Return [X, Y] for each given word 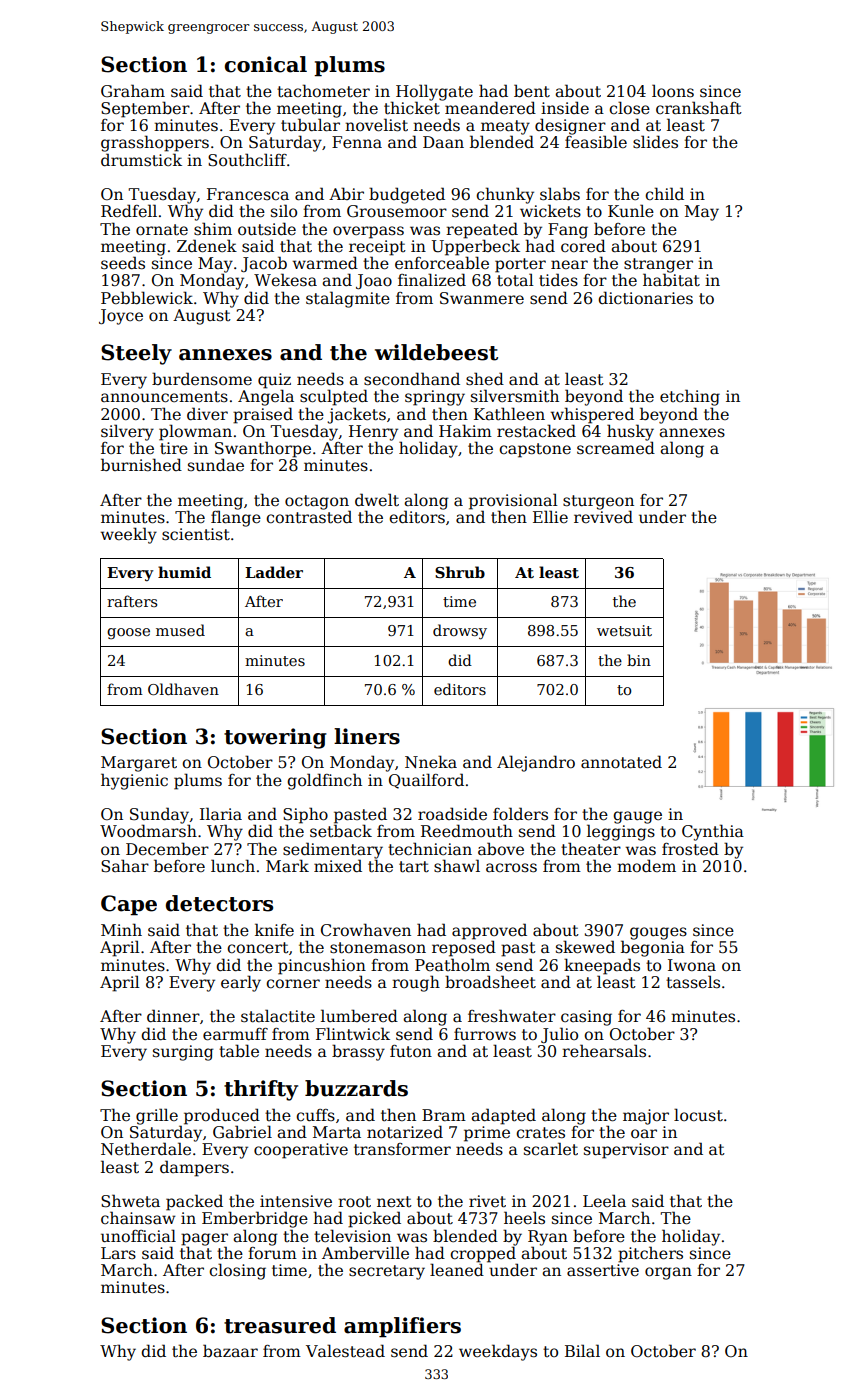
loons [673, 91]
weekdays [498, 1352]
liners [367, 736]
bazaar [230, 1350]
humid [184, 572]
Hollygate [434, 92]
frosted [690, 848]
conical [266, 64]
